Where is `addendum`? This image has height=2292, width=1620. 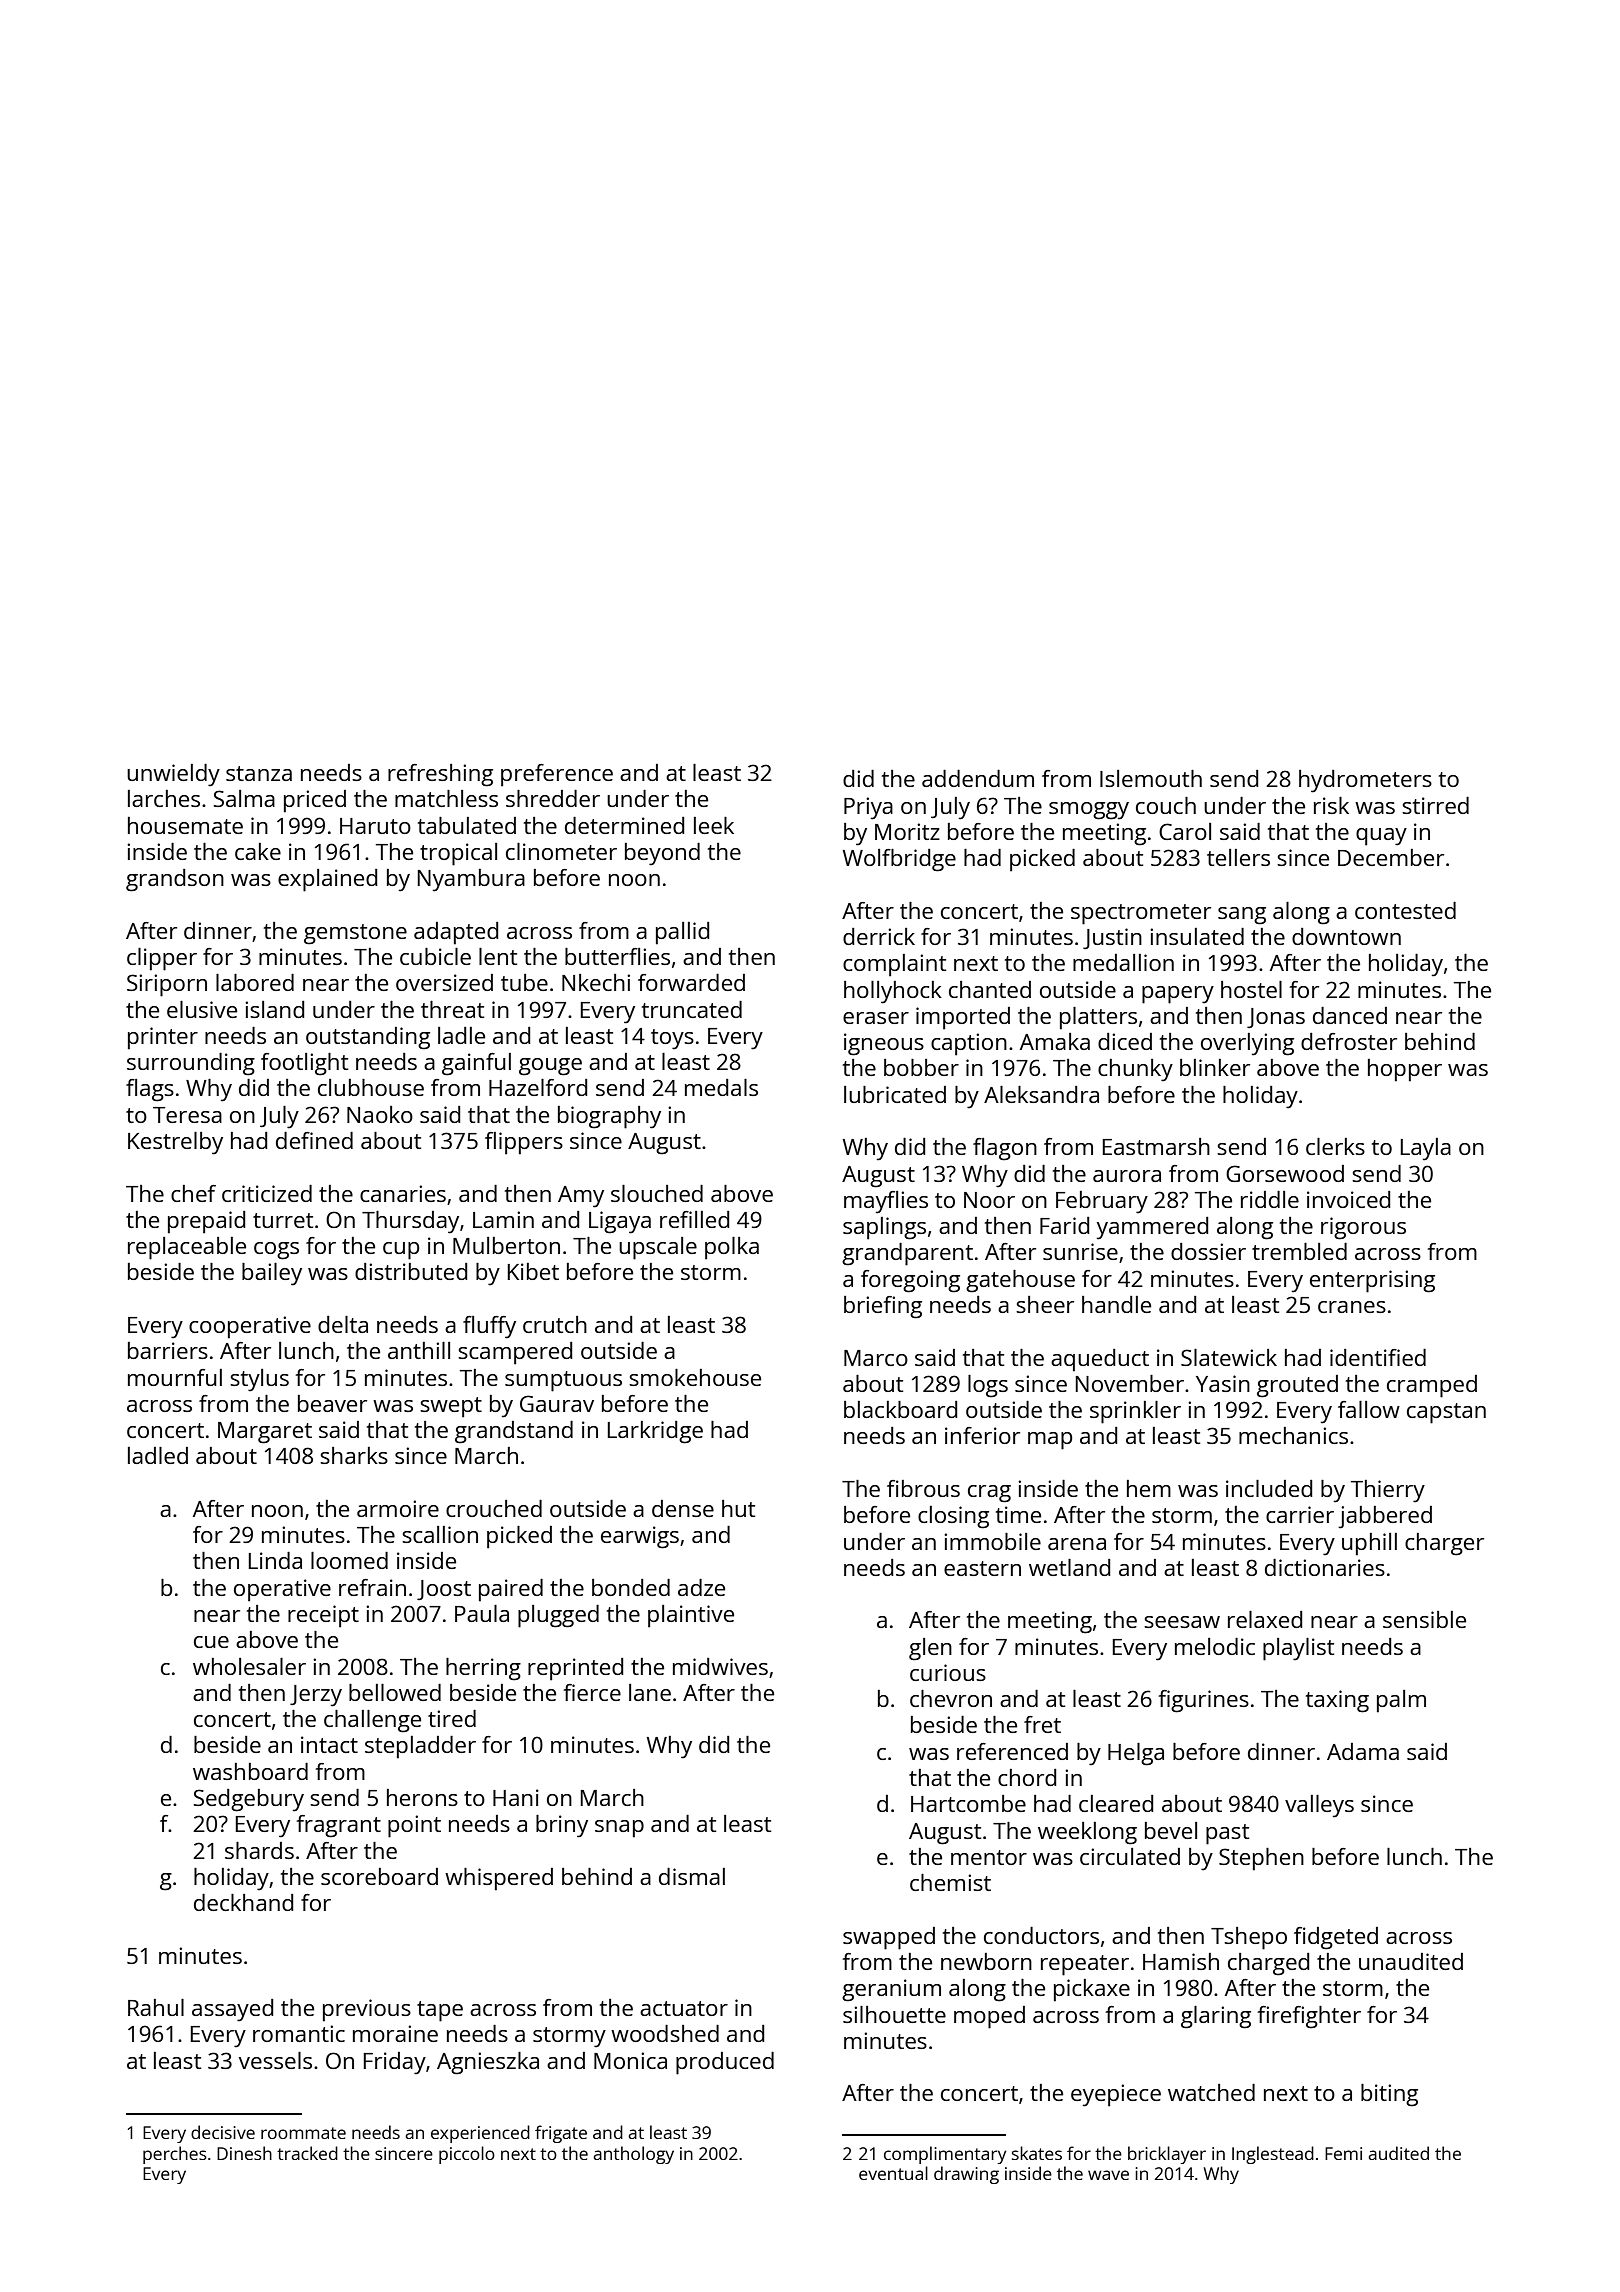 addendum is located at coordinates (978, 778).
